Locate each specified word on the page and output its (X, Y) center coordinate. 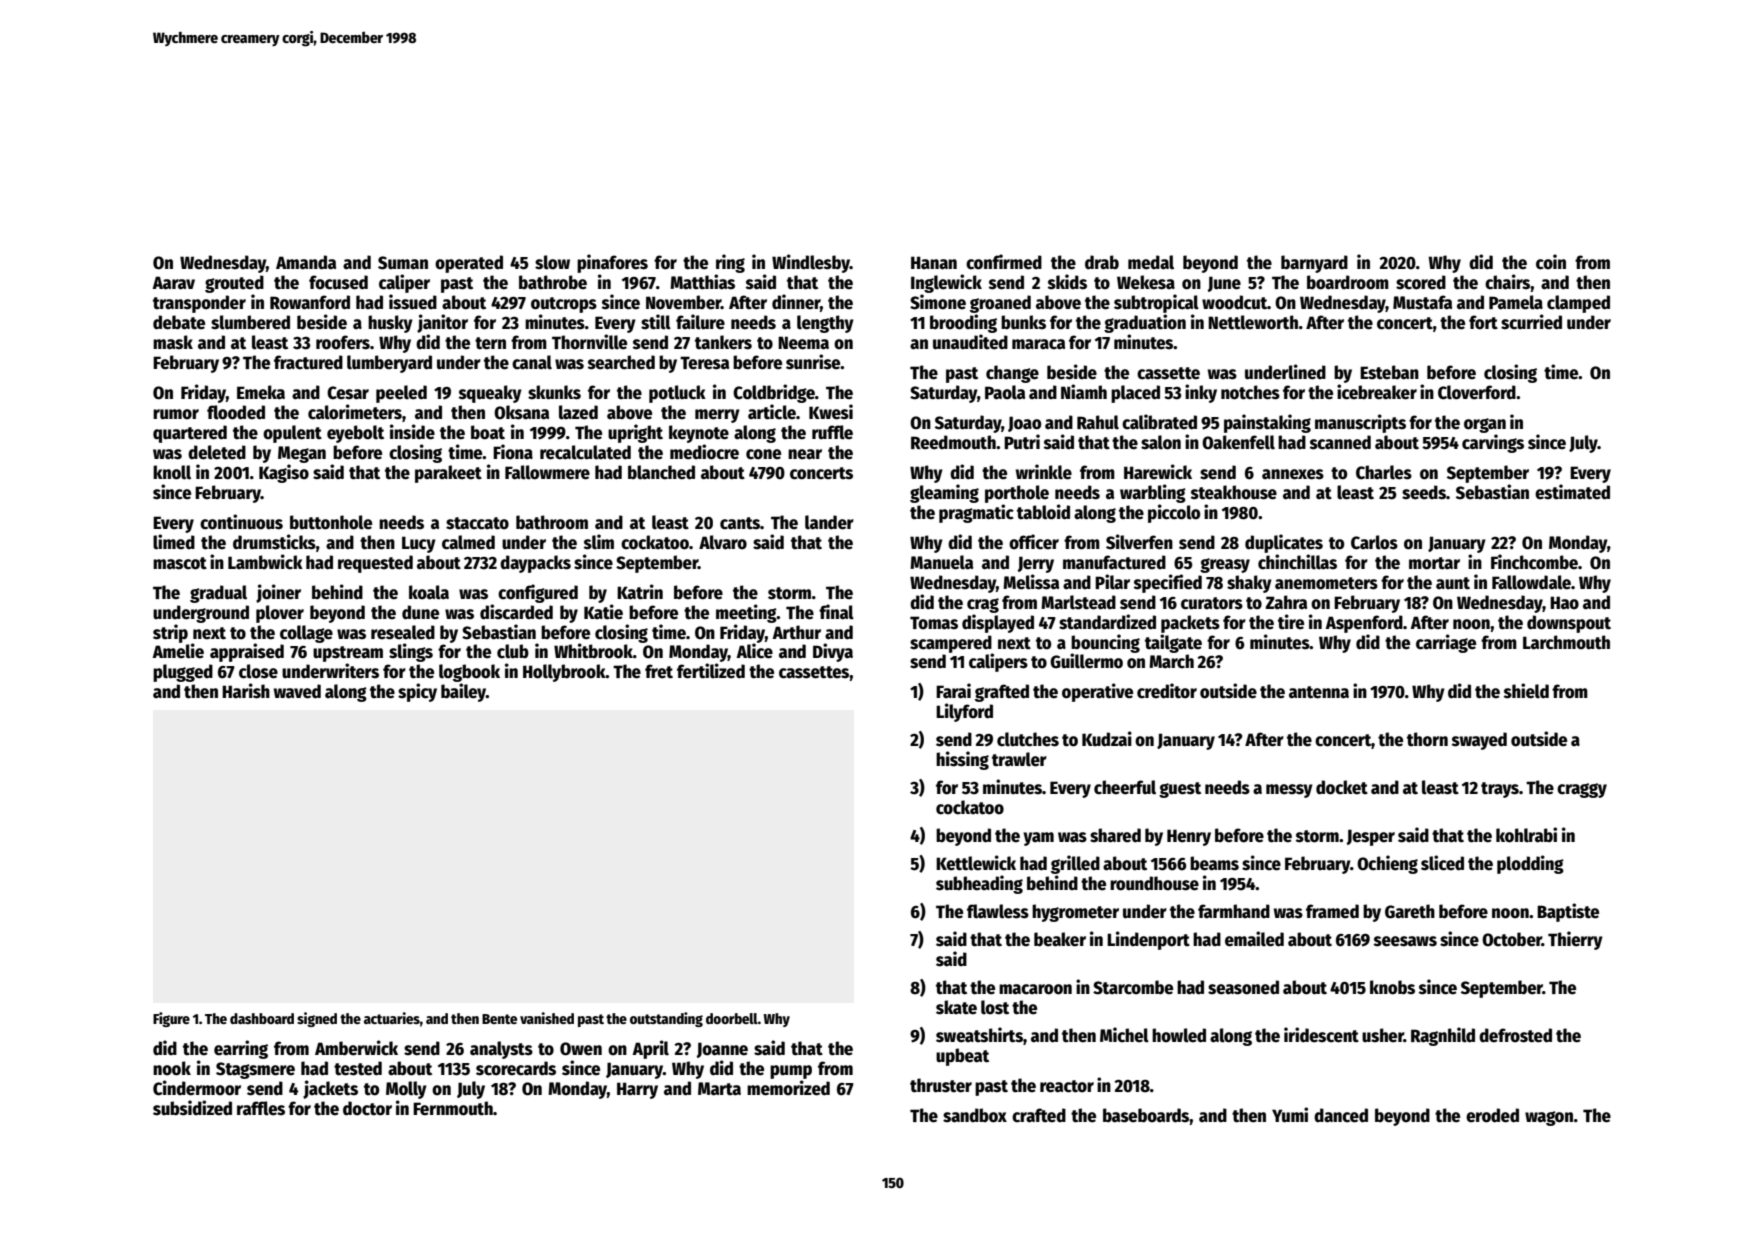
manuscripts (1360, 423)
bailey (463, 692)
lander (829, 522)
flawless (998, 911)
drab (1102, 262)
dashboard (262, 1018)
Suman (403, 263)
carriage (1446, 643)
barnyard (1314, 264)
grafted (1002, 693)
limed (174, 542)
